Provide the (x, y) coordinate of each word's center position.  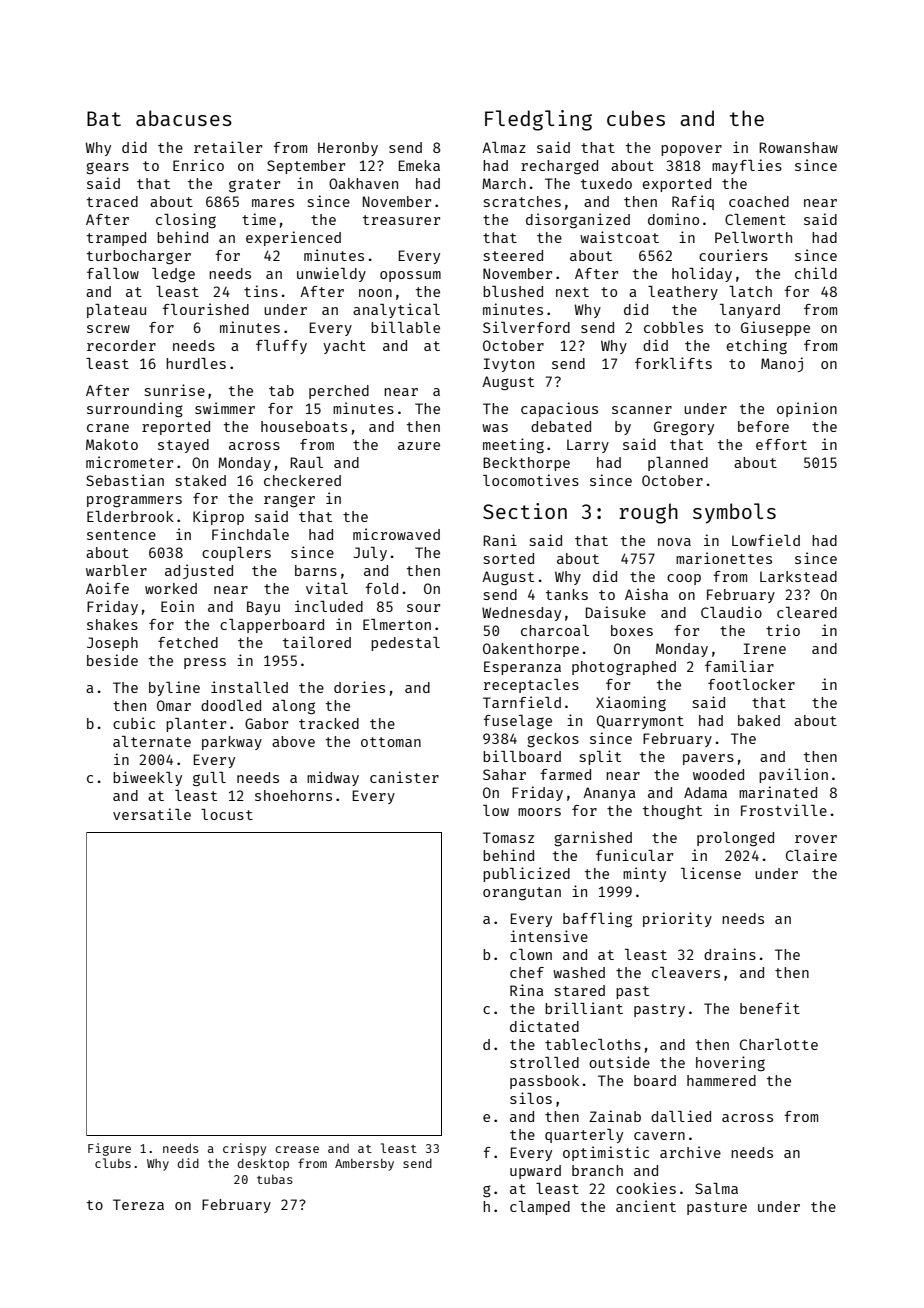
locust (227, 814)
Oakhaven (363, 183)
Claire (811, 855)
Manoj (782, 364)
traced (112, 201)
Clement (755, 219)
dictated (544, 1026)
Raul (306, 462)
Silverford (526, 327)
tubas (275, 1179)
